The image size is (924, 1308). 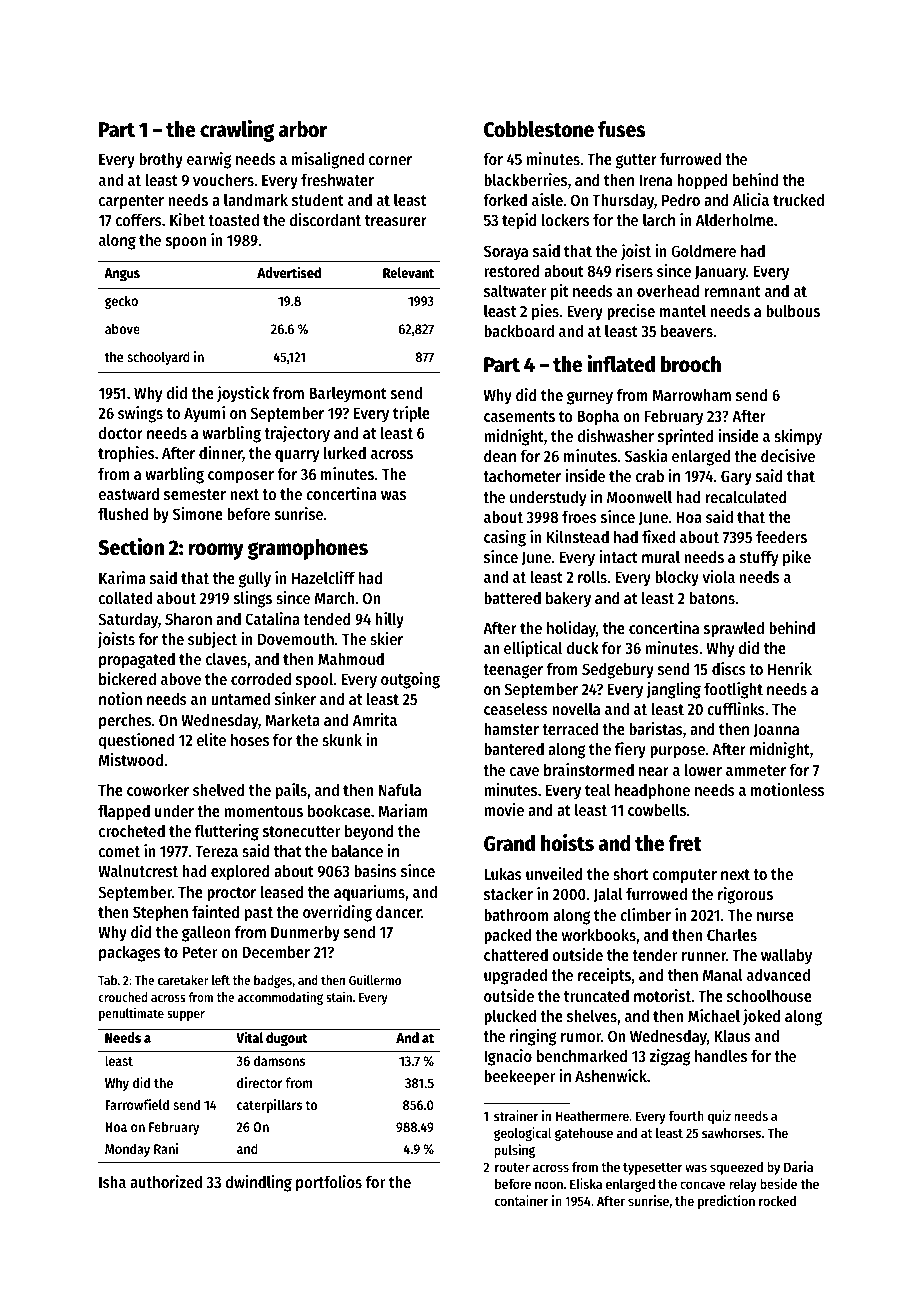 I want to click on composer, so click(x=241, y=477).
